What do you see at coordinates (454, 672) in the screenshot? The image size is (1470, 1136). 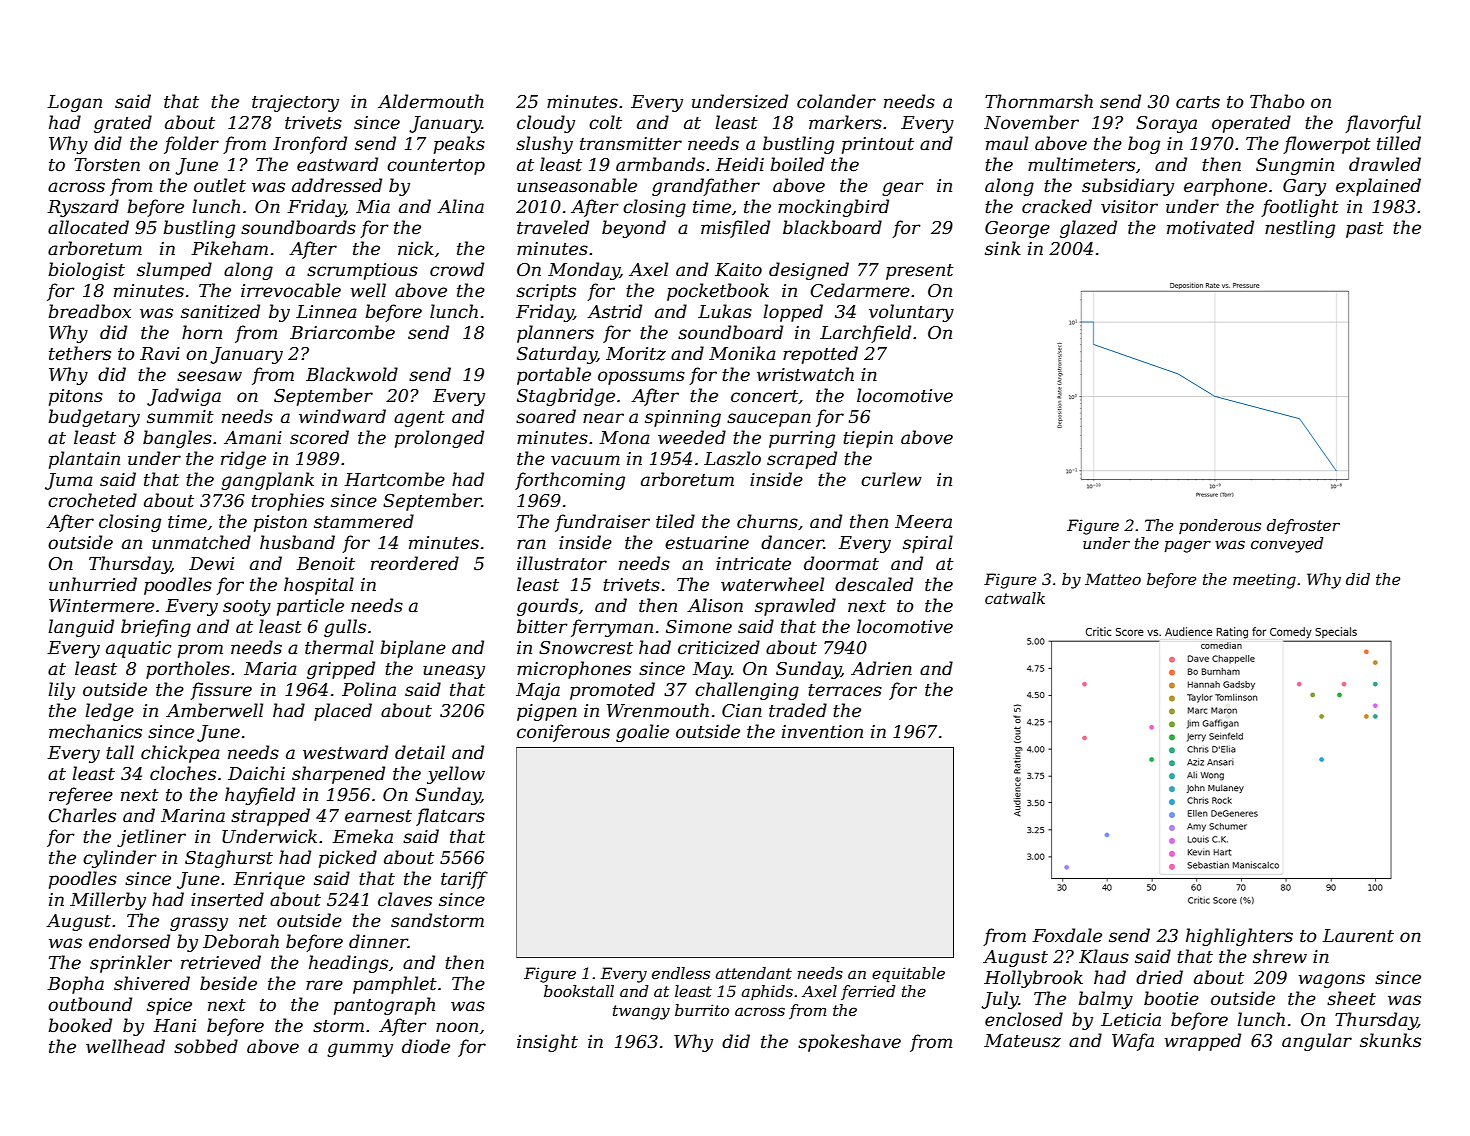 I see `uneasy` at bounding box center [454, 672].
